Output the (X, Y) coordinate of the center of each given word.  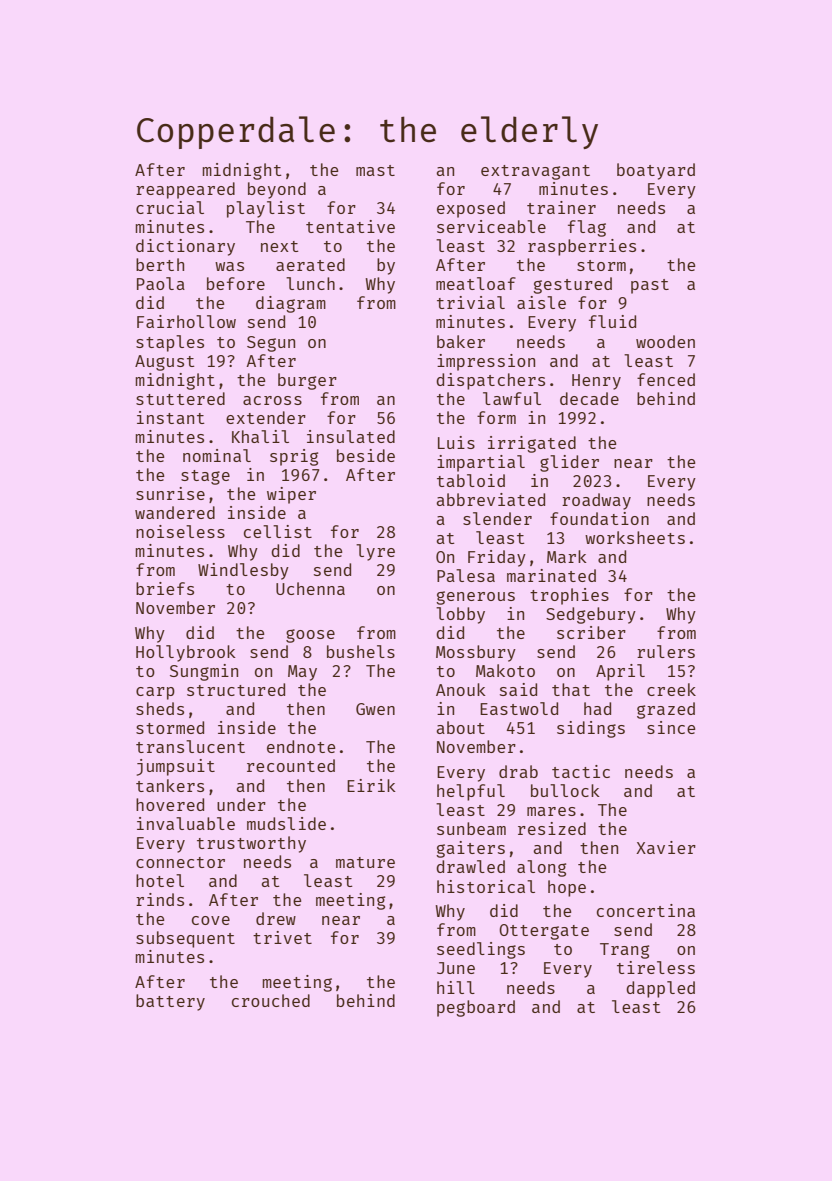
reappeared (185, 190)
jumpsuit (176, 767)
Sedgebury (591, 615)
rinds (160, 899)
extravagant (535, 172)
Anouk (461, 689)
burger (307, 381)
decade (589, 398)
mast (375, 170)
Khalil (260, 436)
